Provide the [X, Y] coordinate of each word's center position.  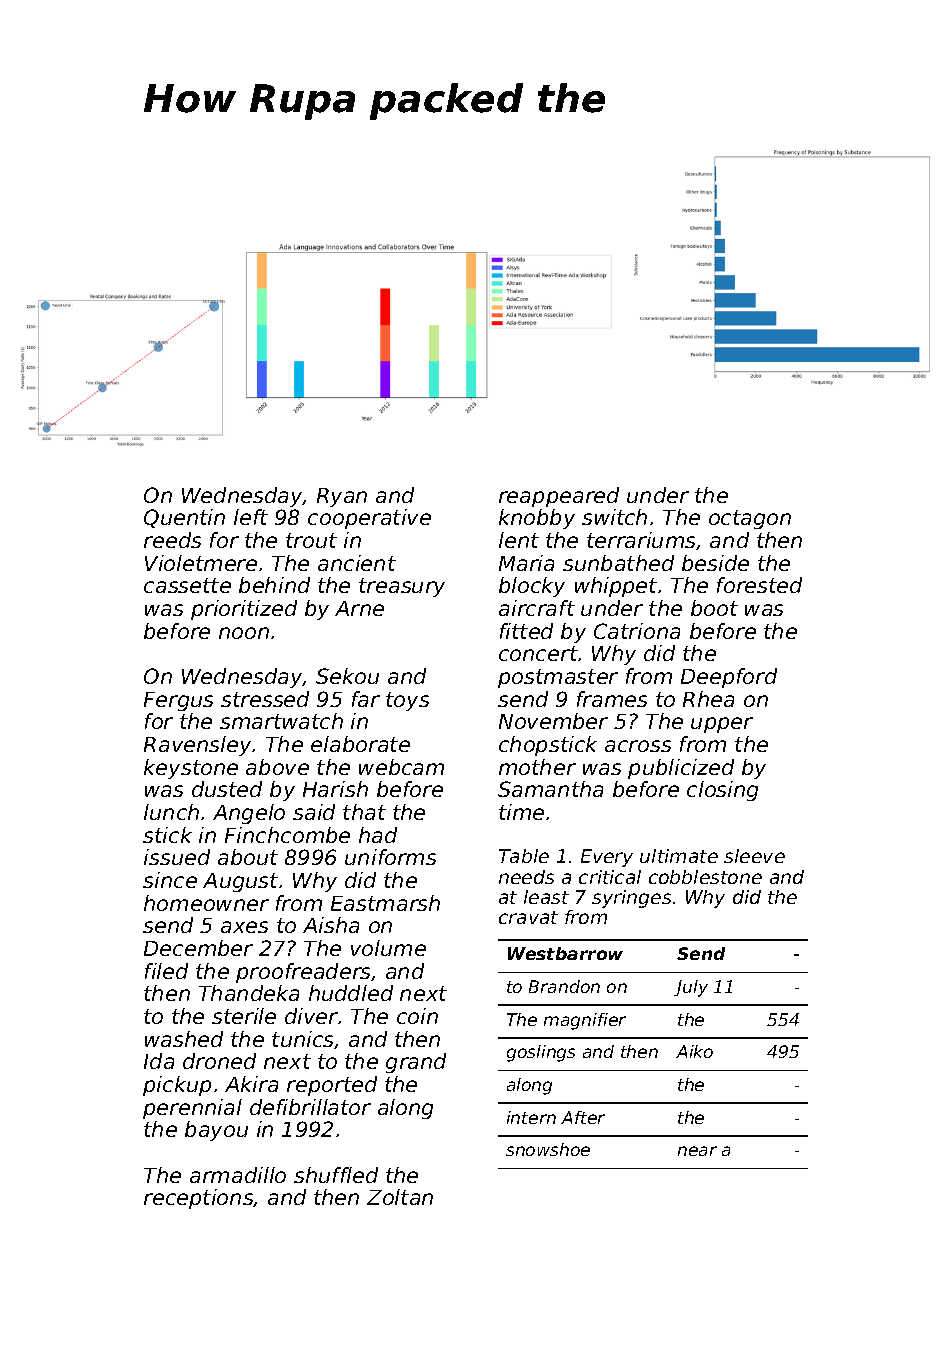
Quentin [184, 518]
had [378, 835]
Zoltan [400, 1197]
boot [714, 608]
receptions [199, 1199]
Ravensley [197, 746]
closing [722, 791]
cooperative [369, 519]
